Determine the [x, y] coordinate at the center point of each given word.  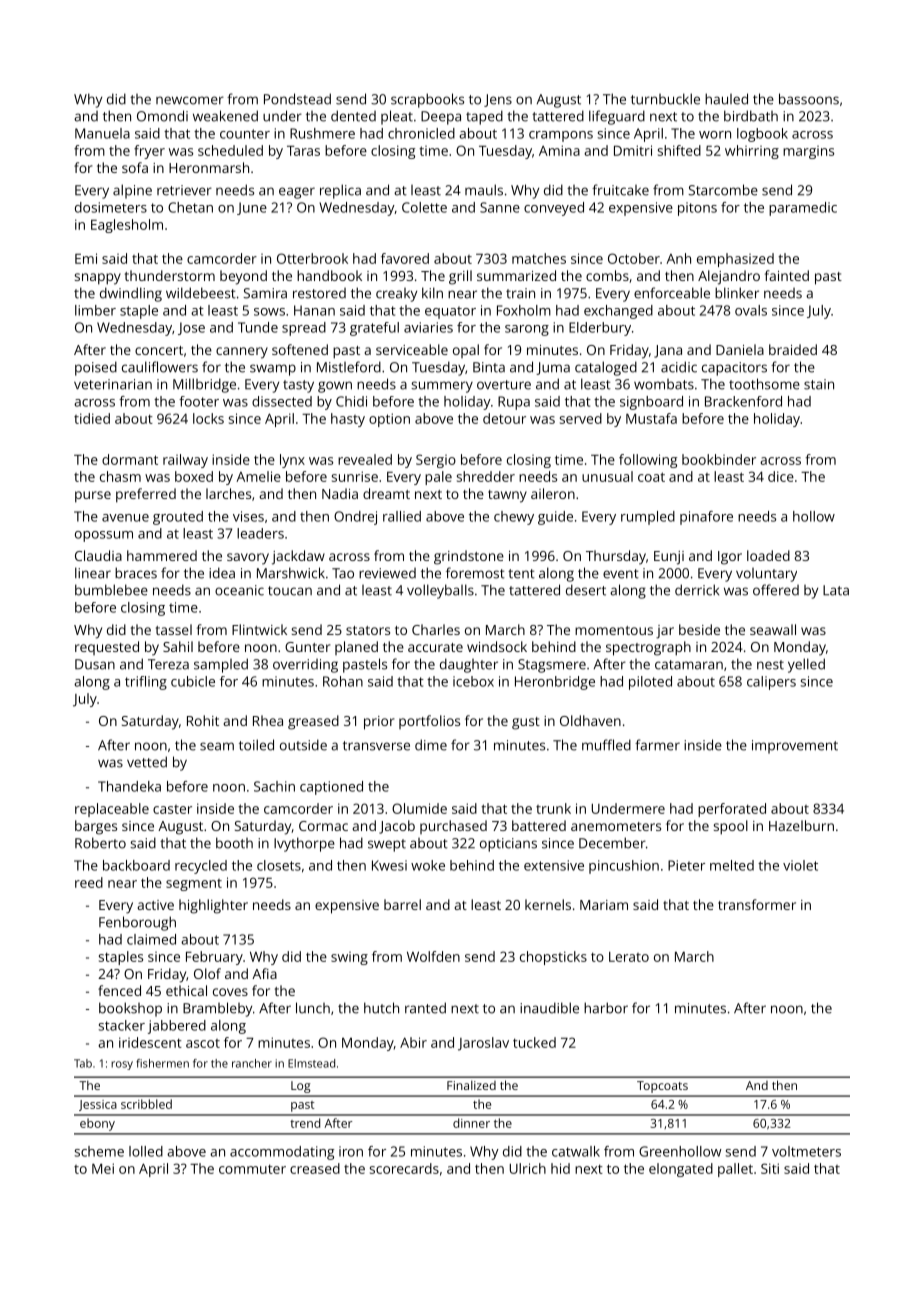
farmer [657, 745]
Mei [103, 1168]
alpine [132, 191]
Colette [424, 207]
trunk [553, 808]
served [581, 418]
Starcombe [723, 190]
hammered [162, 555]
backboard [136, 865]
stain [819, 384]
